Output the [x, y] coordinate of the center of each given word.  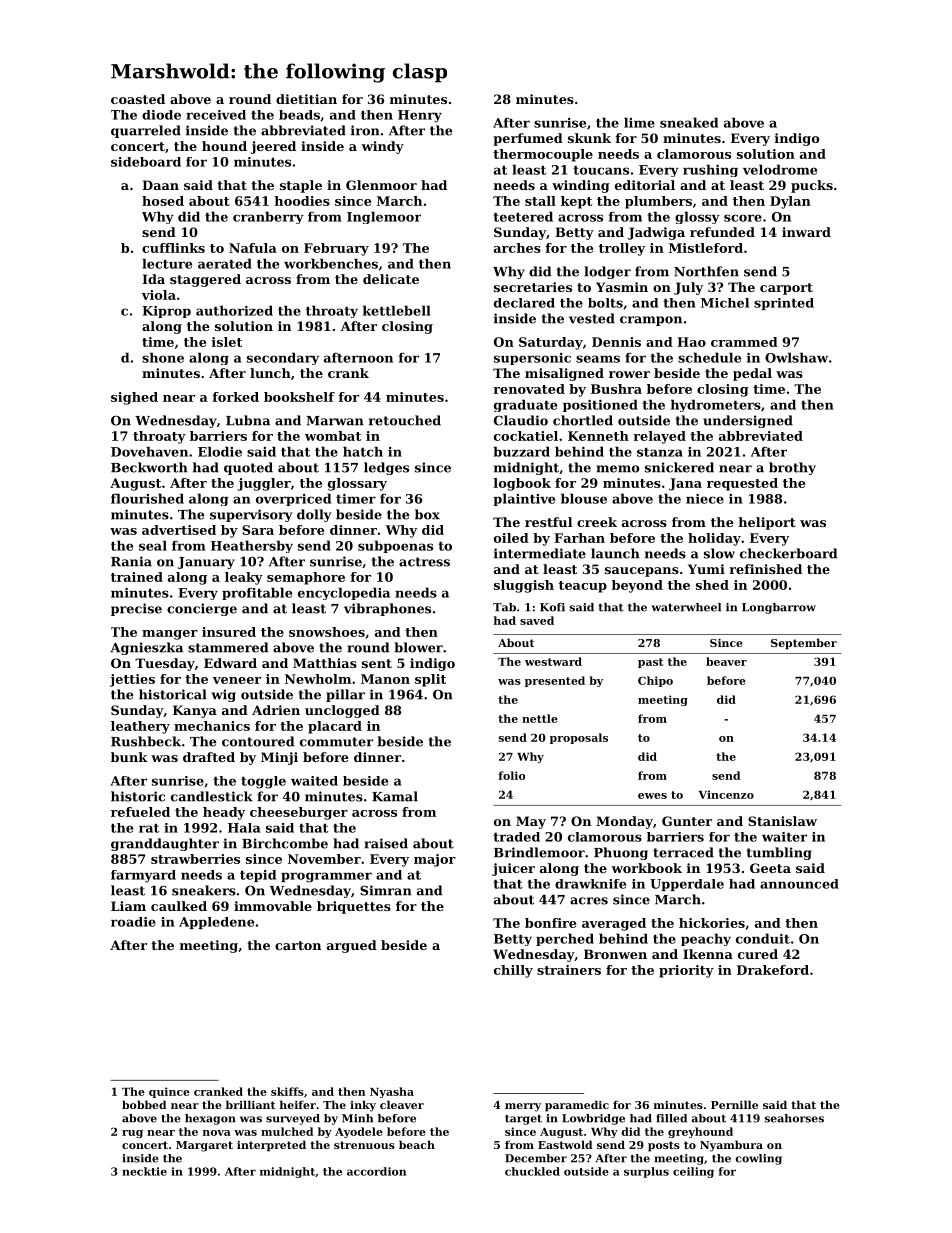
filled [671, 1118]
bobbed [144, 1104]
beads [299, 115]
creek [597, 522]
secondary [283, 358]
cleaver [402, 1104]
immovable [273, 906]
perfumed [528, 139]
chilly [513, 971]
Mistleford [706, 248]
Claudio [521, 420]
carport [786, 289]
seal [153, 545]
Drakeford [773, 970]
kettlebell [397, 310]
